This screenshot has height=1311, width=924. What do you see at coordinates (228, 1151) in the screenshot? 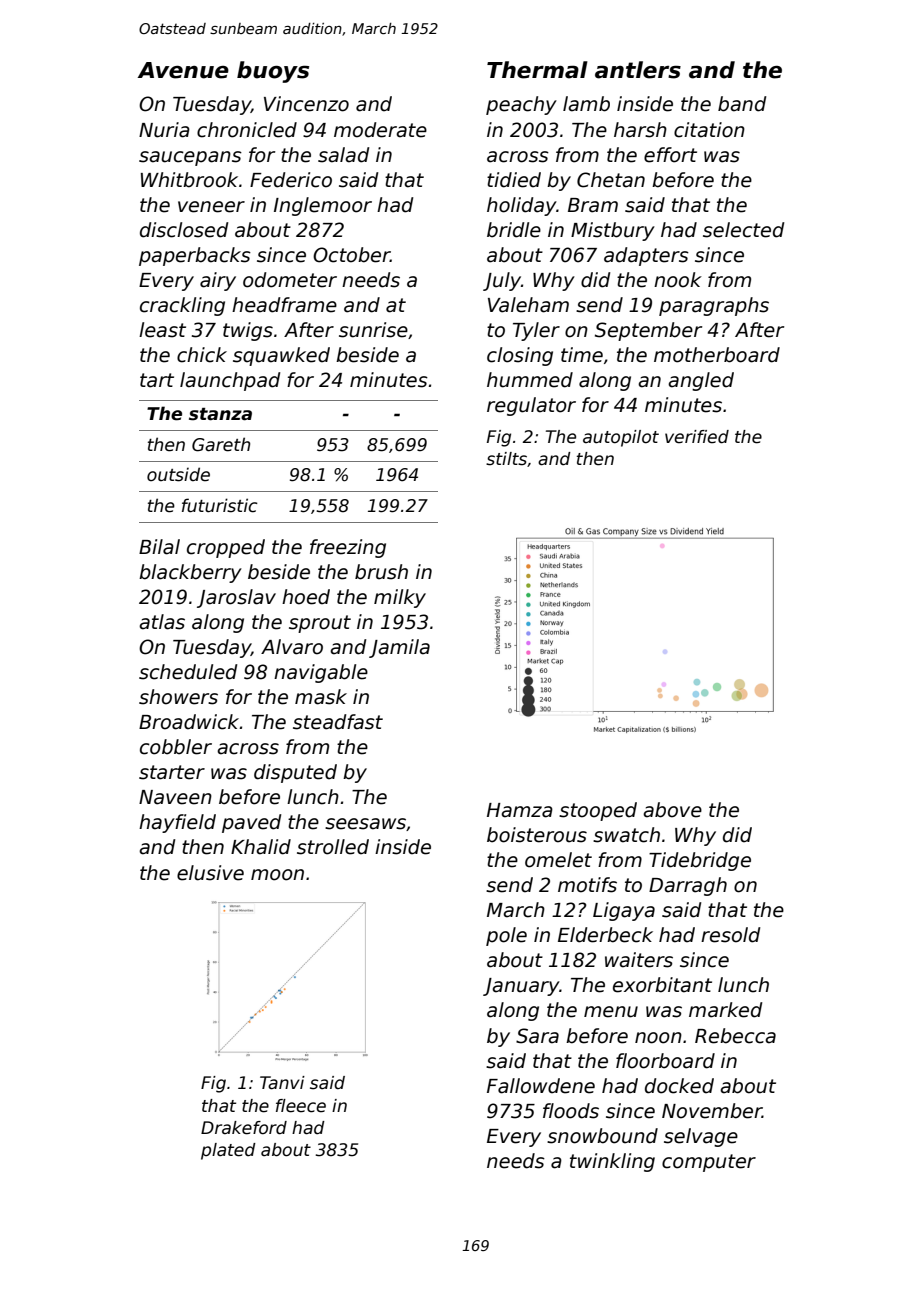
I see `plated` at bounding box center [228, 1151].
